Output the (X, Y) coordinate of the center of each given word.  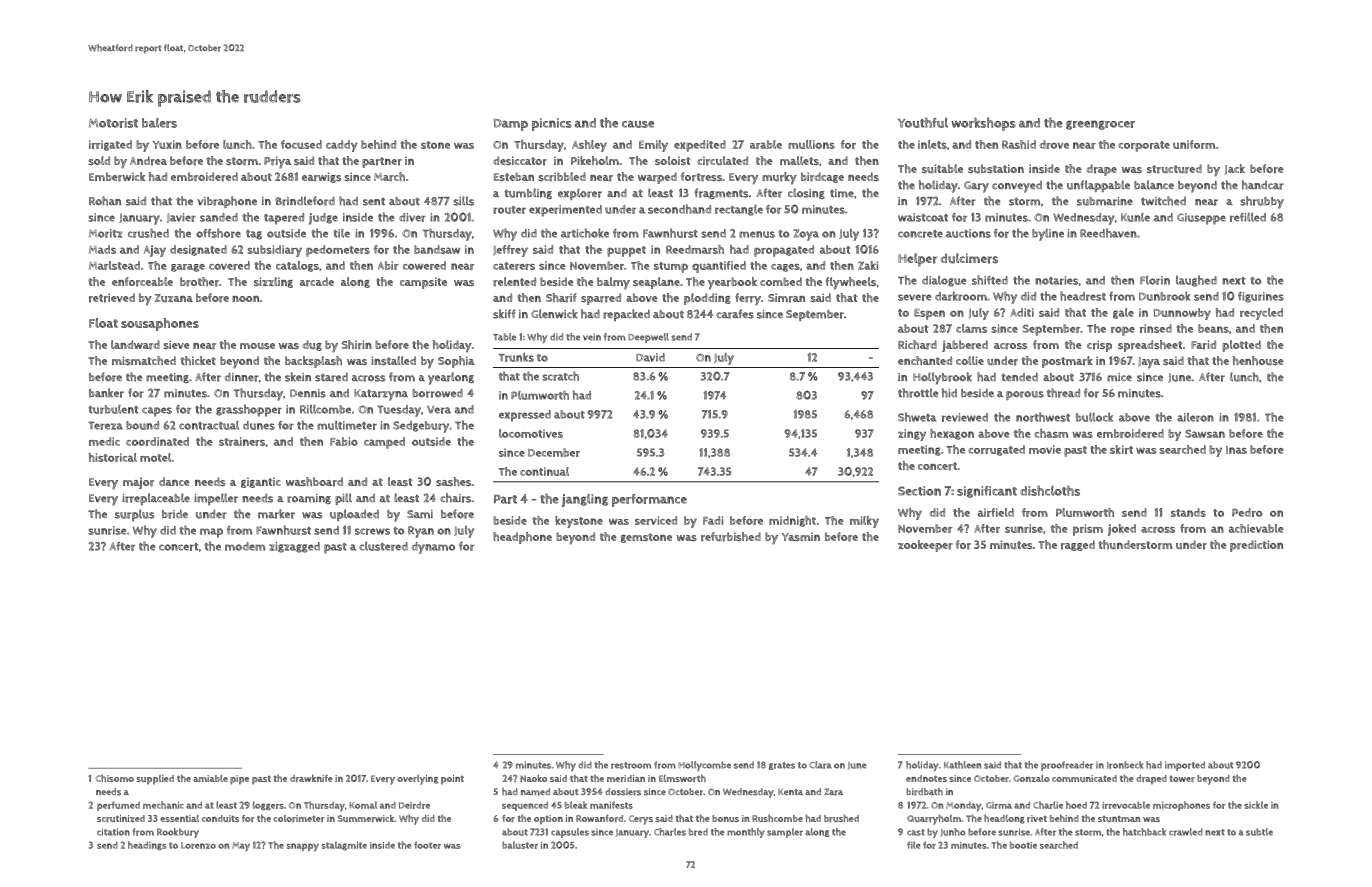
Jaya (1149, 363)
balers (159, 123)
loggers (268, 806)
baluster (520, 845)
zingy (912, 435)
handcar (1263, 185)
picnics (552, 124)
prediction (1256, 546)
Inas (1236, 450)
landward (135, 345)
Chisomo (115, 778)
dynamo (433, 548)
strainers (242, 441)
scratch (560, 376)
